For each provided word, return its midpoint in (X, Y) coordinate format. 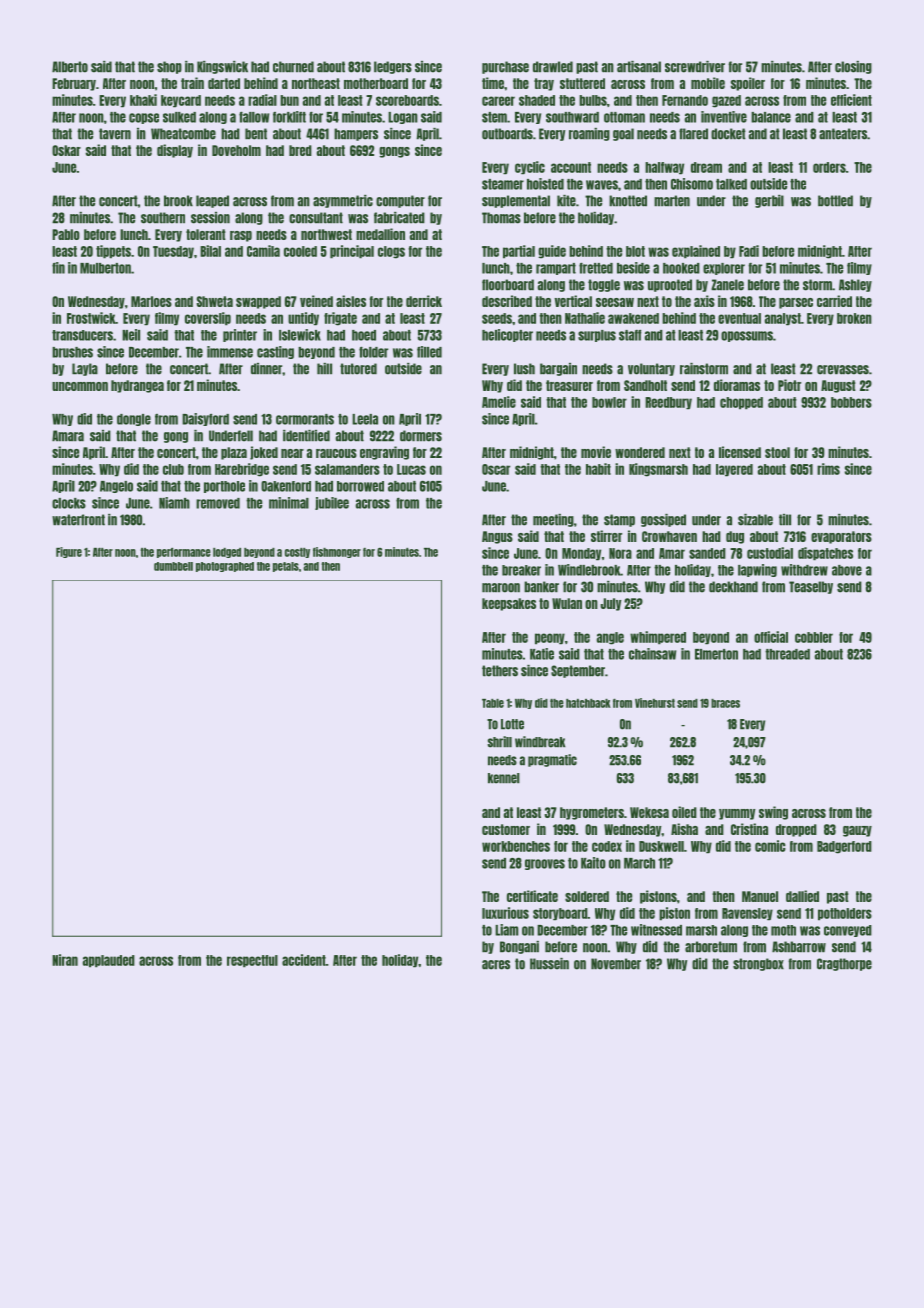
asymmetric (343, 201)
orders (829, 167)
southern (163, 218)
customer (506, 829)
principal (352, 252)
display (175, 151)
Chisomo (692, 184)
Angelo (116, 487)
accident (304, 960)
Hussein (549, 964)
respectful (252, 961)
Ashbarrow (799, 947)
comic (770, 846)
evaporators (841, 537)
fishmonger (337, 552)
